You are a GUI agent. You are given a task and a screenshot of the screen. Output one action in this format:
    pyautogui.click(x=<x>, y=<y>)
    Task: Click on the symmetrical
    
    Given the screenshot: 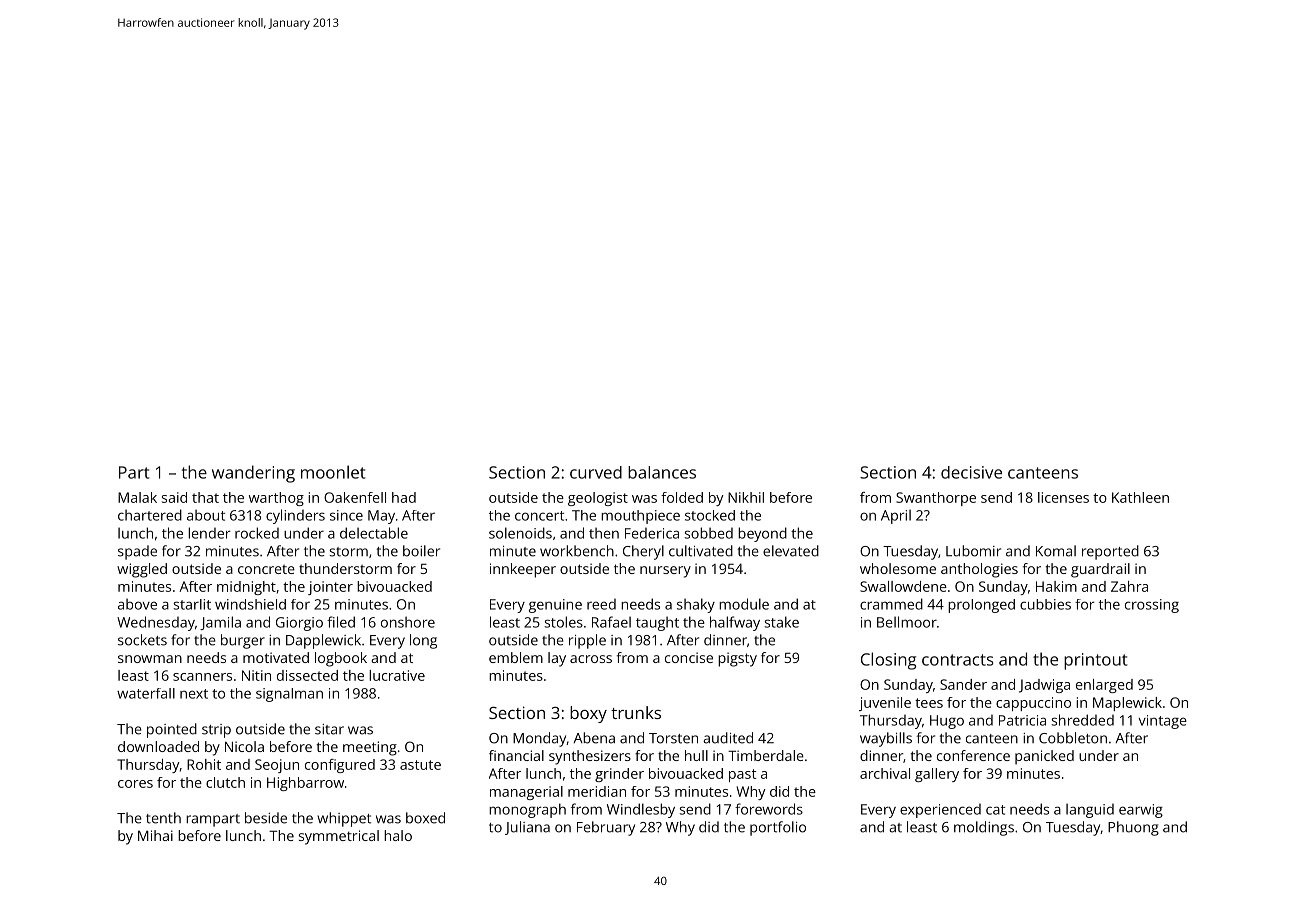 What is the action you would take?
    pyautogui.click(x=339, y=837)
